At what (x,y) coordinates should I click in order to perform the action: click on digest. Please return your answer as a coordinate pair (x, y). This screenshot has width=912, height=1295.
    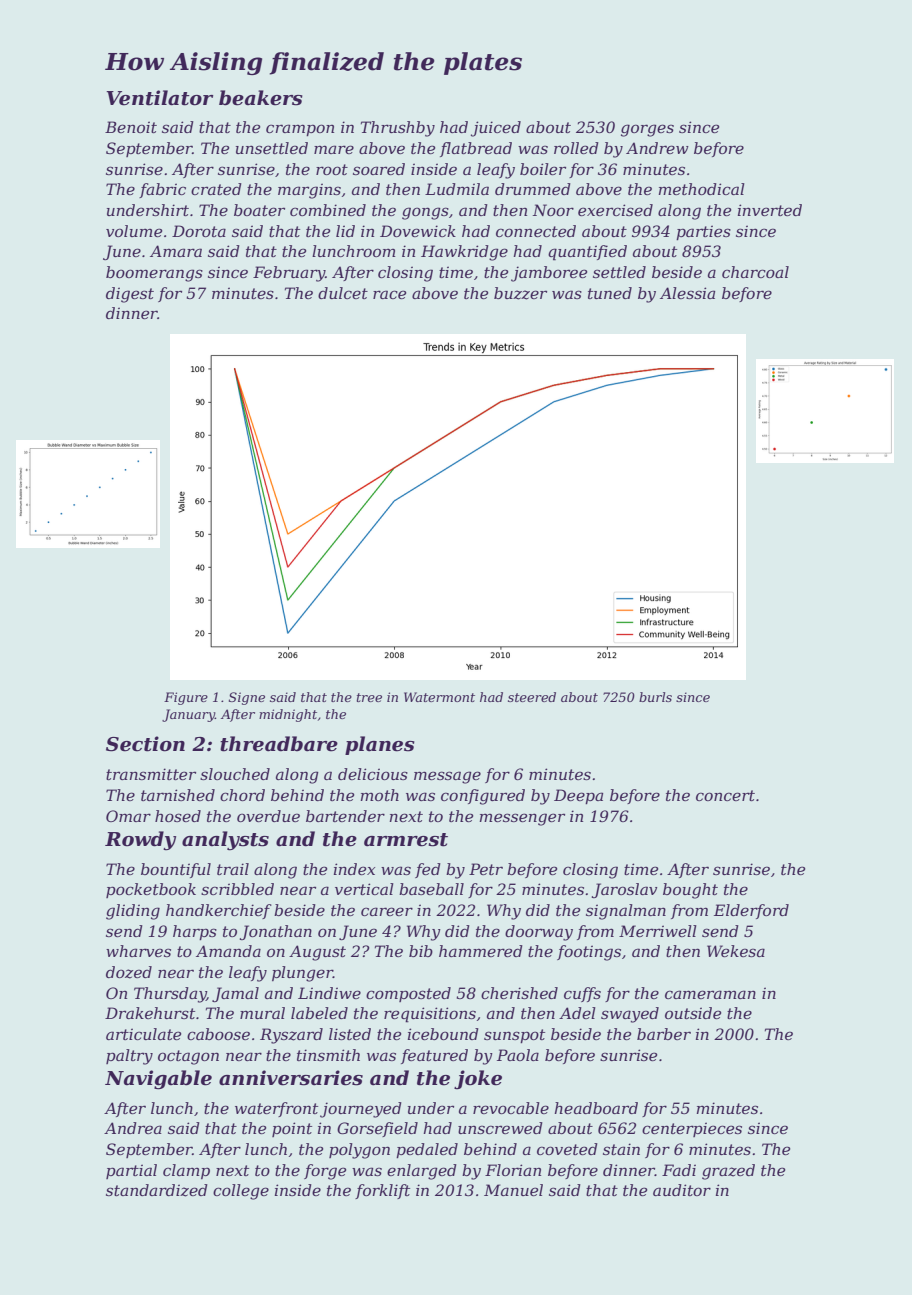
    Looking at the image, I should click on (130, 295).
